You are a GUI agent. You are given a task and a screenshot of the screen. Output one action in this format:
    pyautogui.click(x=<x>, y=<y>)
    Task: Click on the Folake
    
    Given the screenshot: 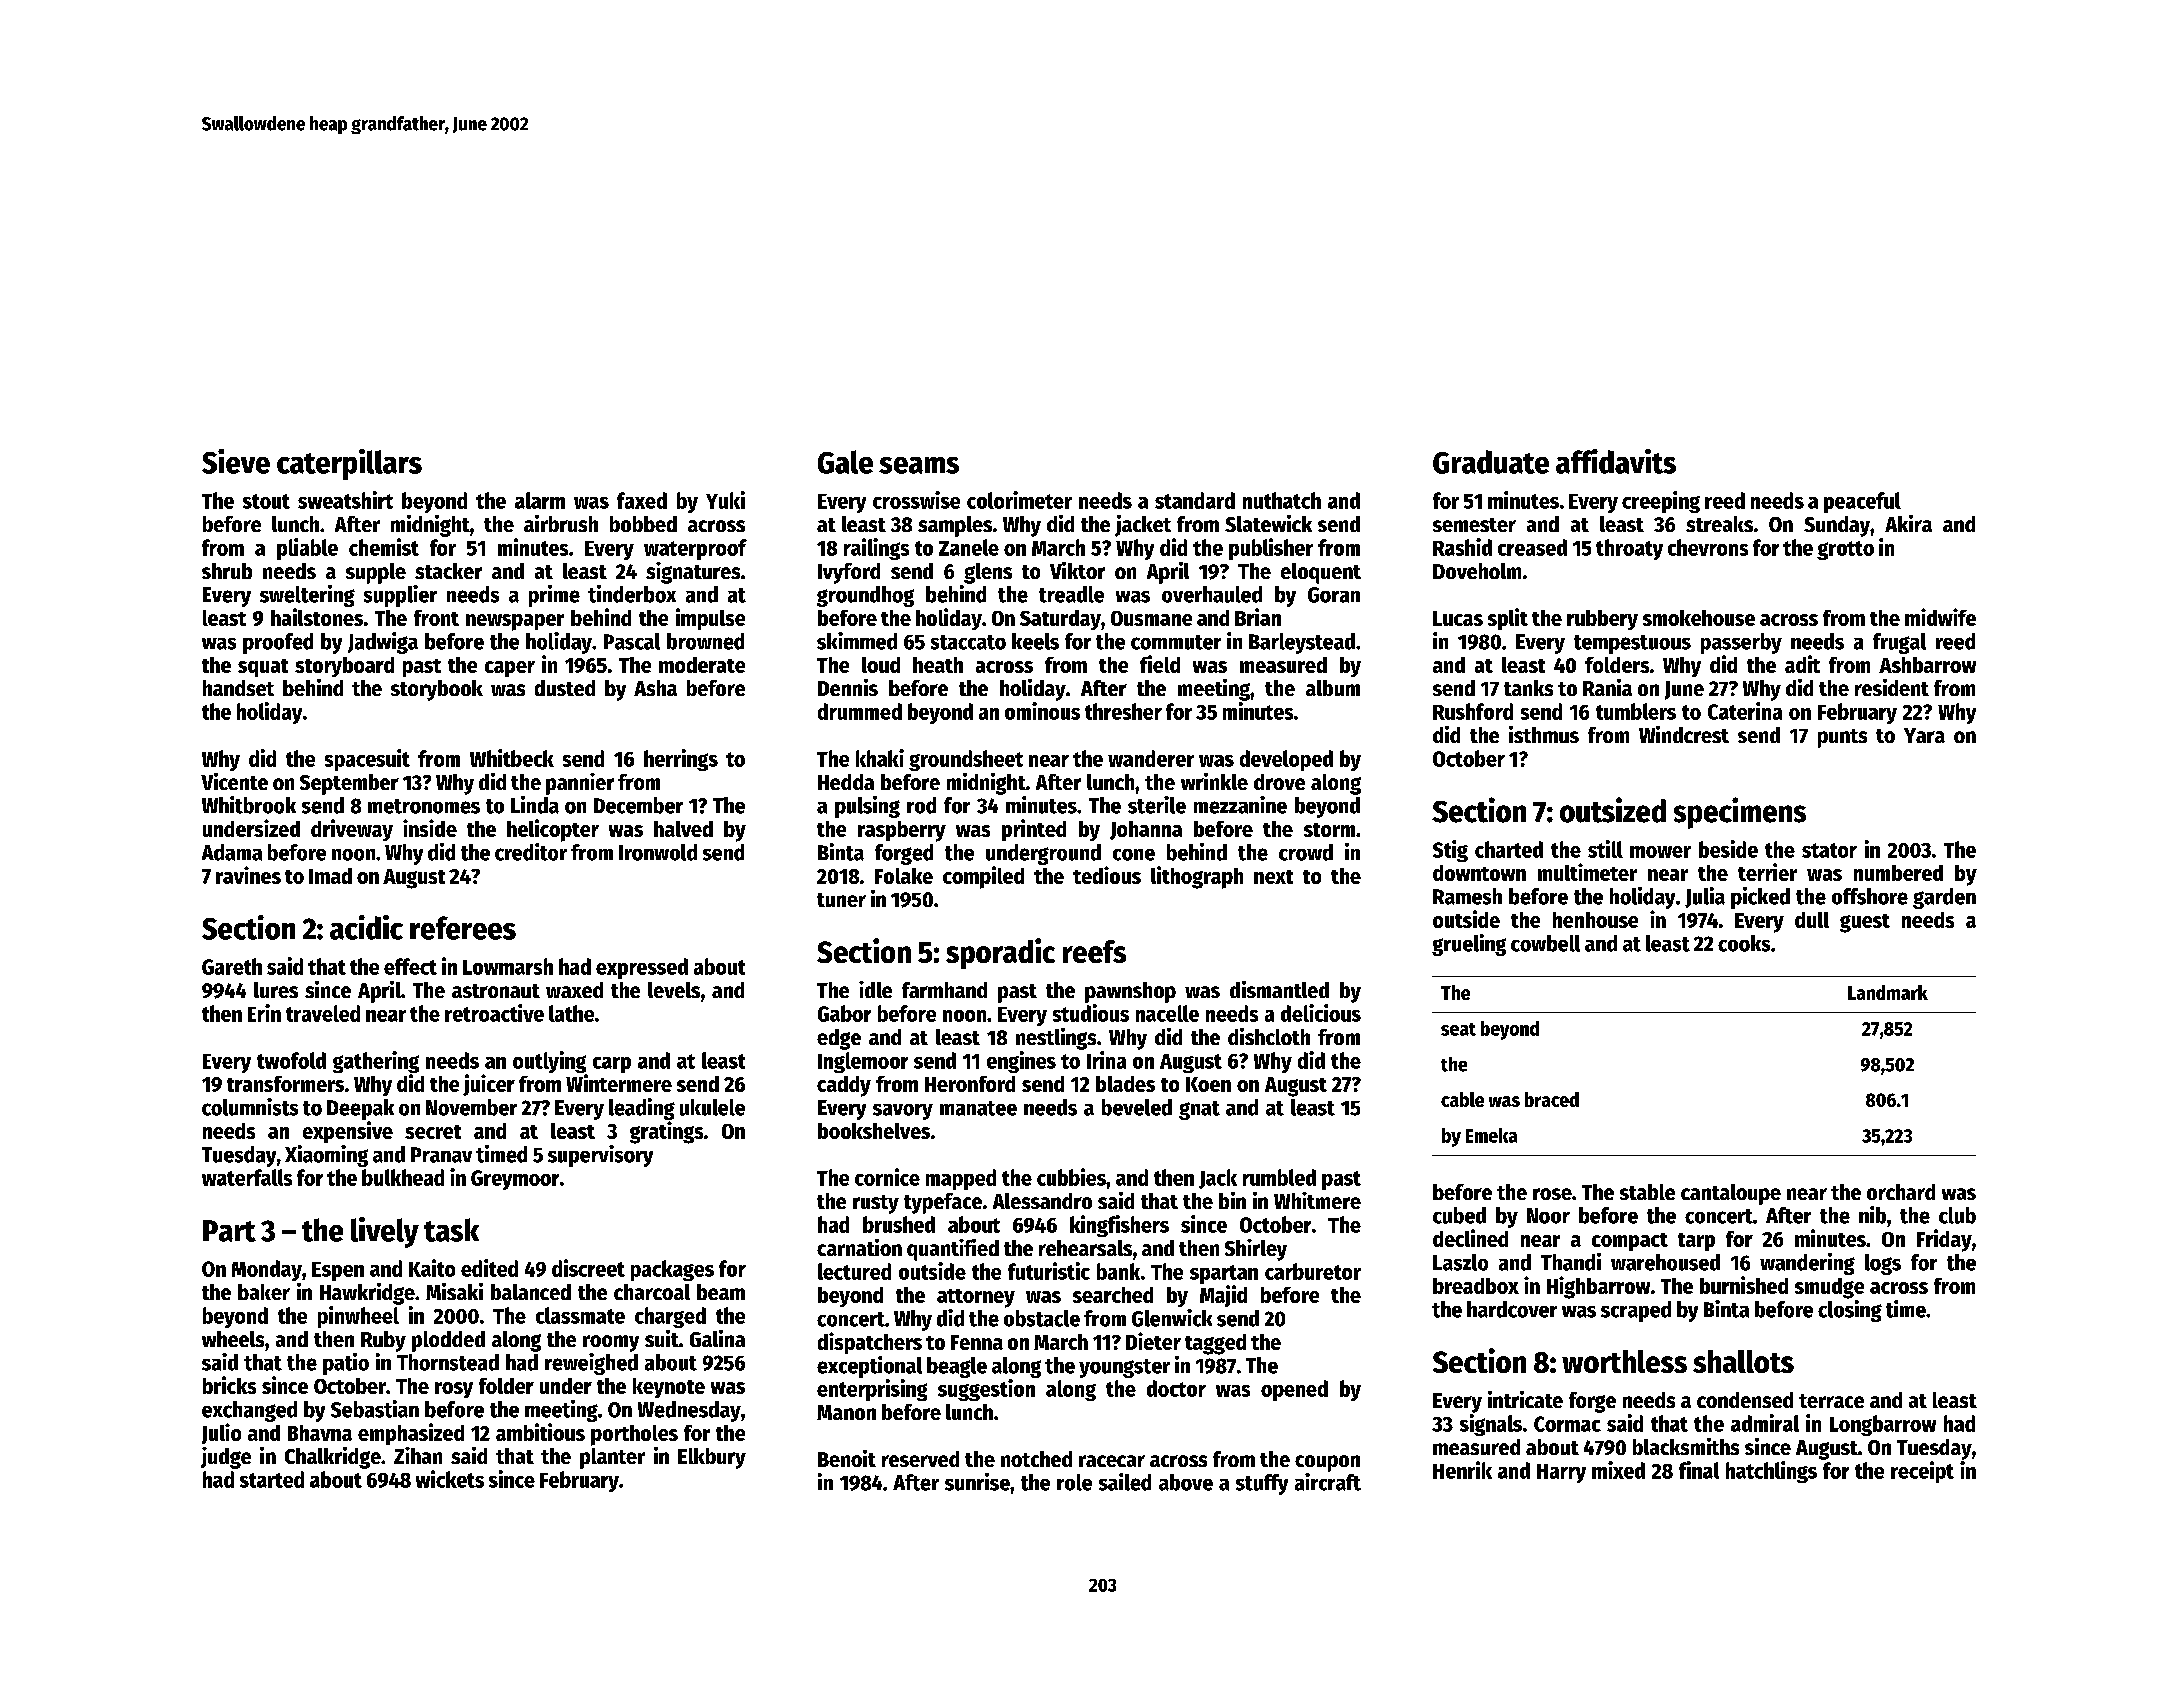 What is the action you would take?
    pyautogui.click(x=904, y=876)
